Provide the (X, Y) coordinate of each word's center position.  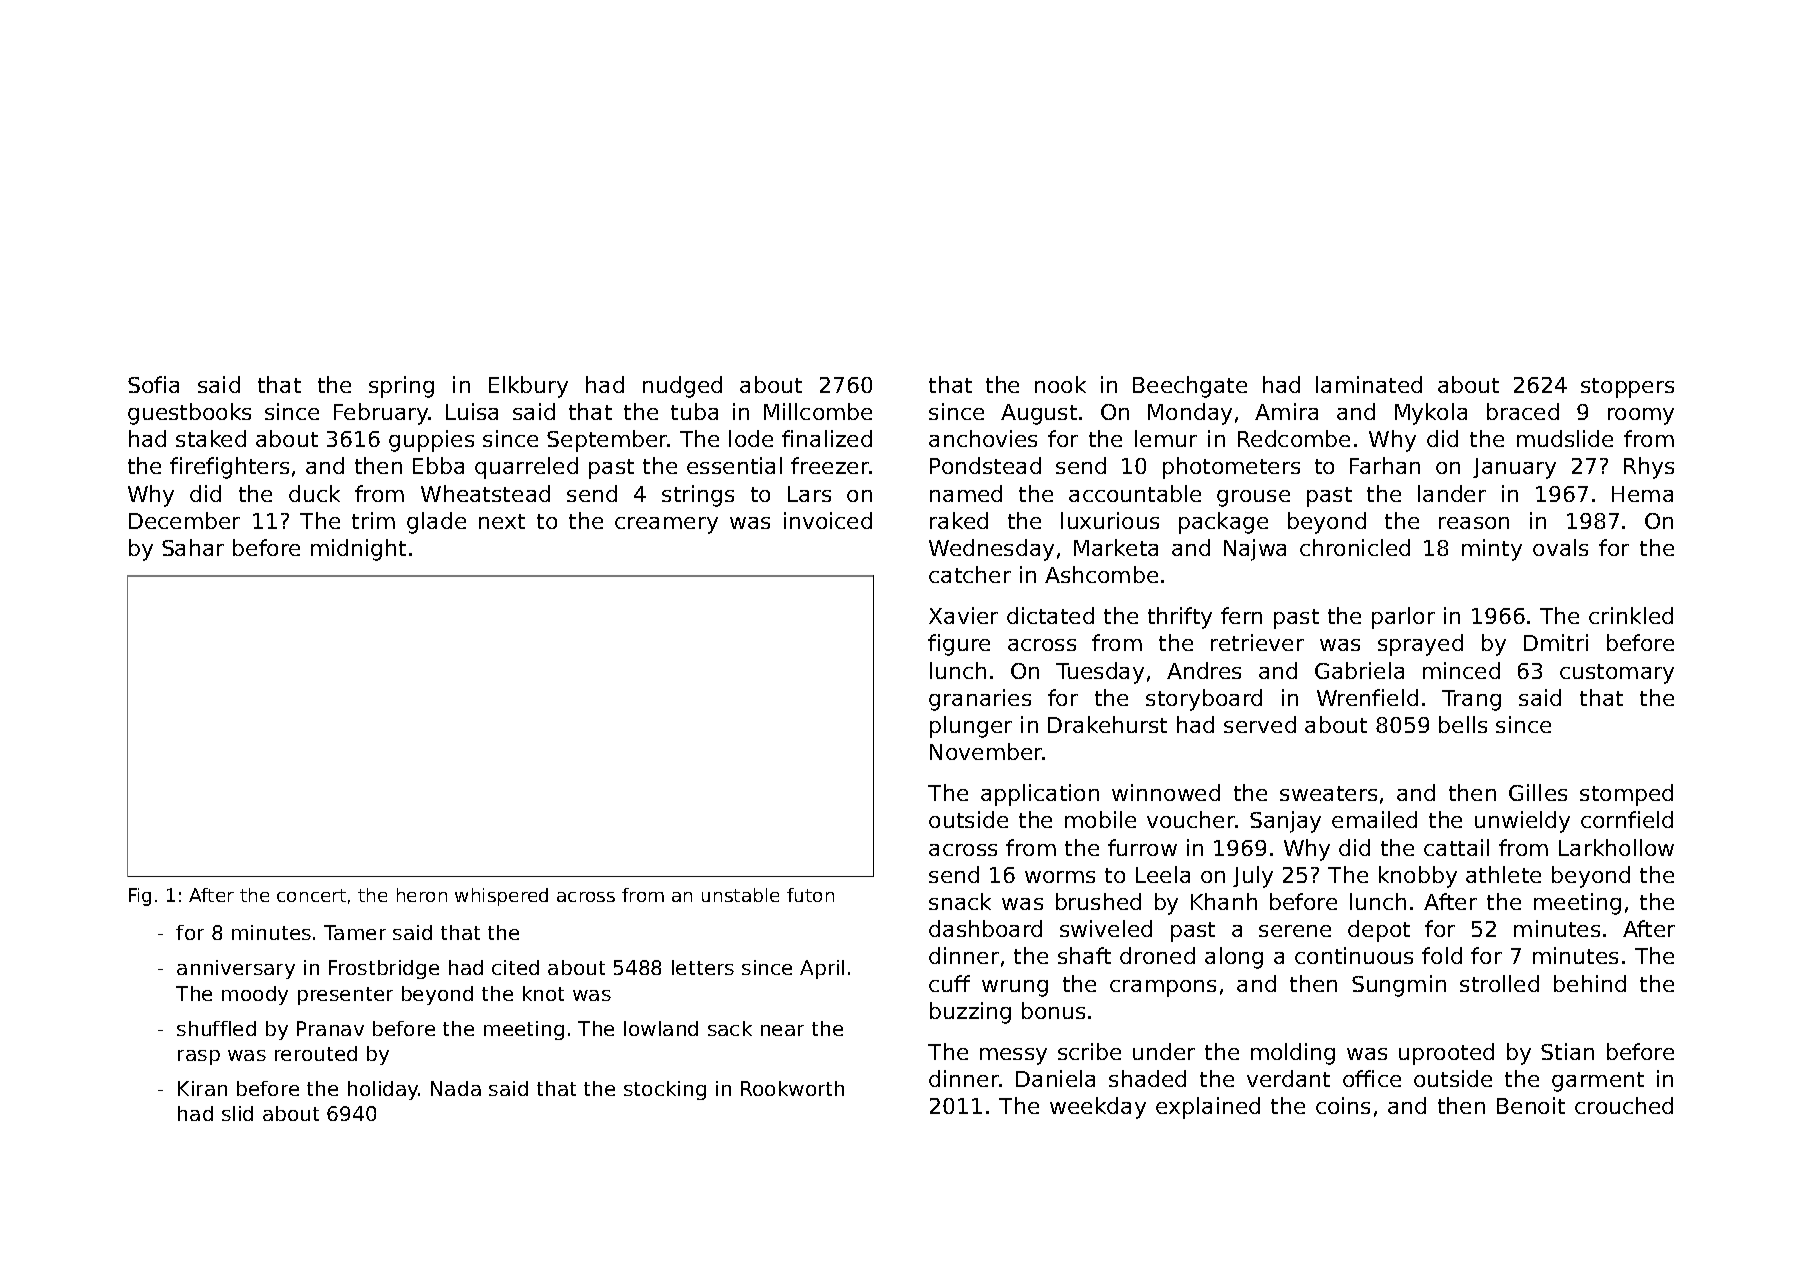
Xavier (963, 615)
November (986, 751)
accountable (1135, 493)
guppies (431, 441)
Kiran (202, 1088)
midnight (358, 550)
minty (1492, 550)
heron (422, 895)
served (1260, 724)
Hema (1642, 494)
